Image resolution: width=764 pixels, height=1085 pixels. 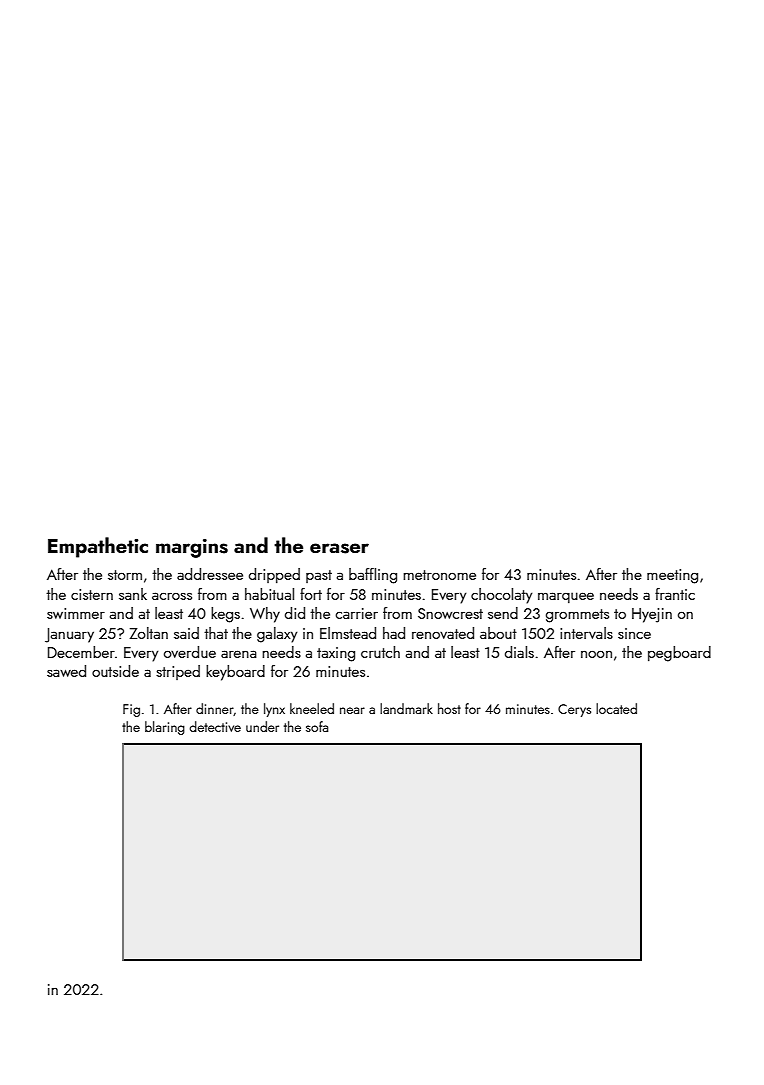 I want to click on blaring, so click(x=165, y=728).
